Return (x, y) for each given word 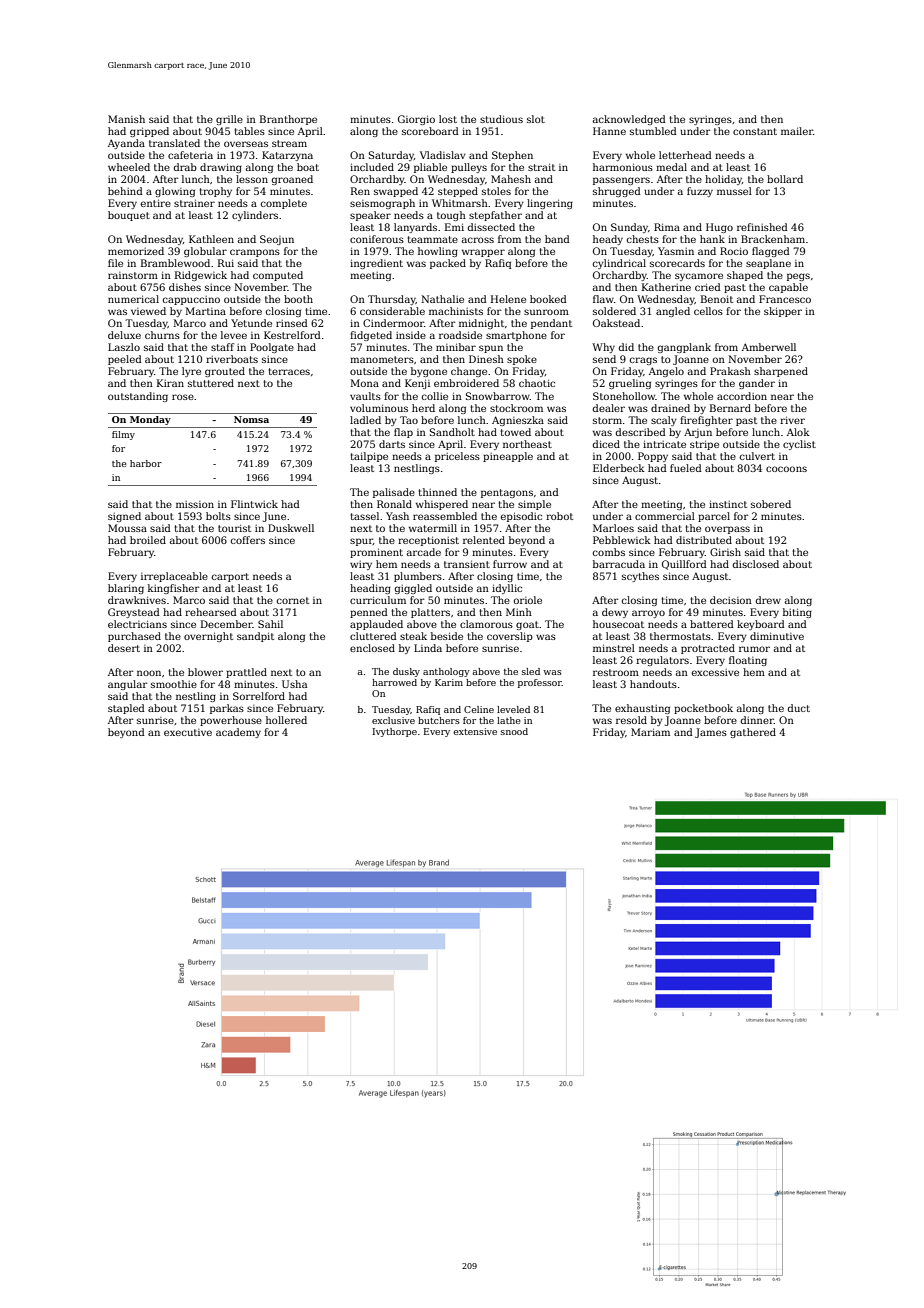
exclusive (393, 720)
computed (278, 276)
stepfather (495, 216)
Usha (294, 684)
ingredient (376, 264)
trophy (215, 192)
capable (788, 288)
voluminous (379, 408)
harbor (146, 463)
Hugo (719, 228)
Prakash (730, 371)
